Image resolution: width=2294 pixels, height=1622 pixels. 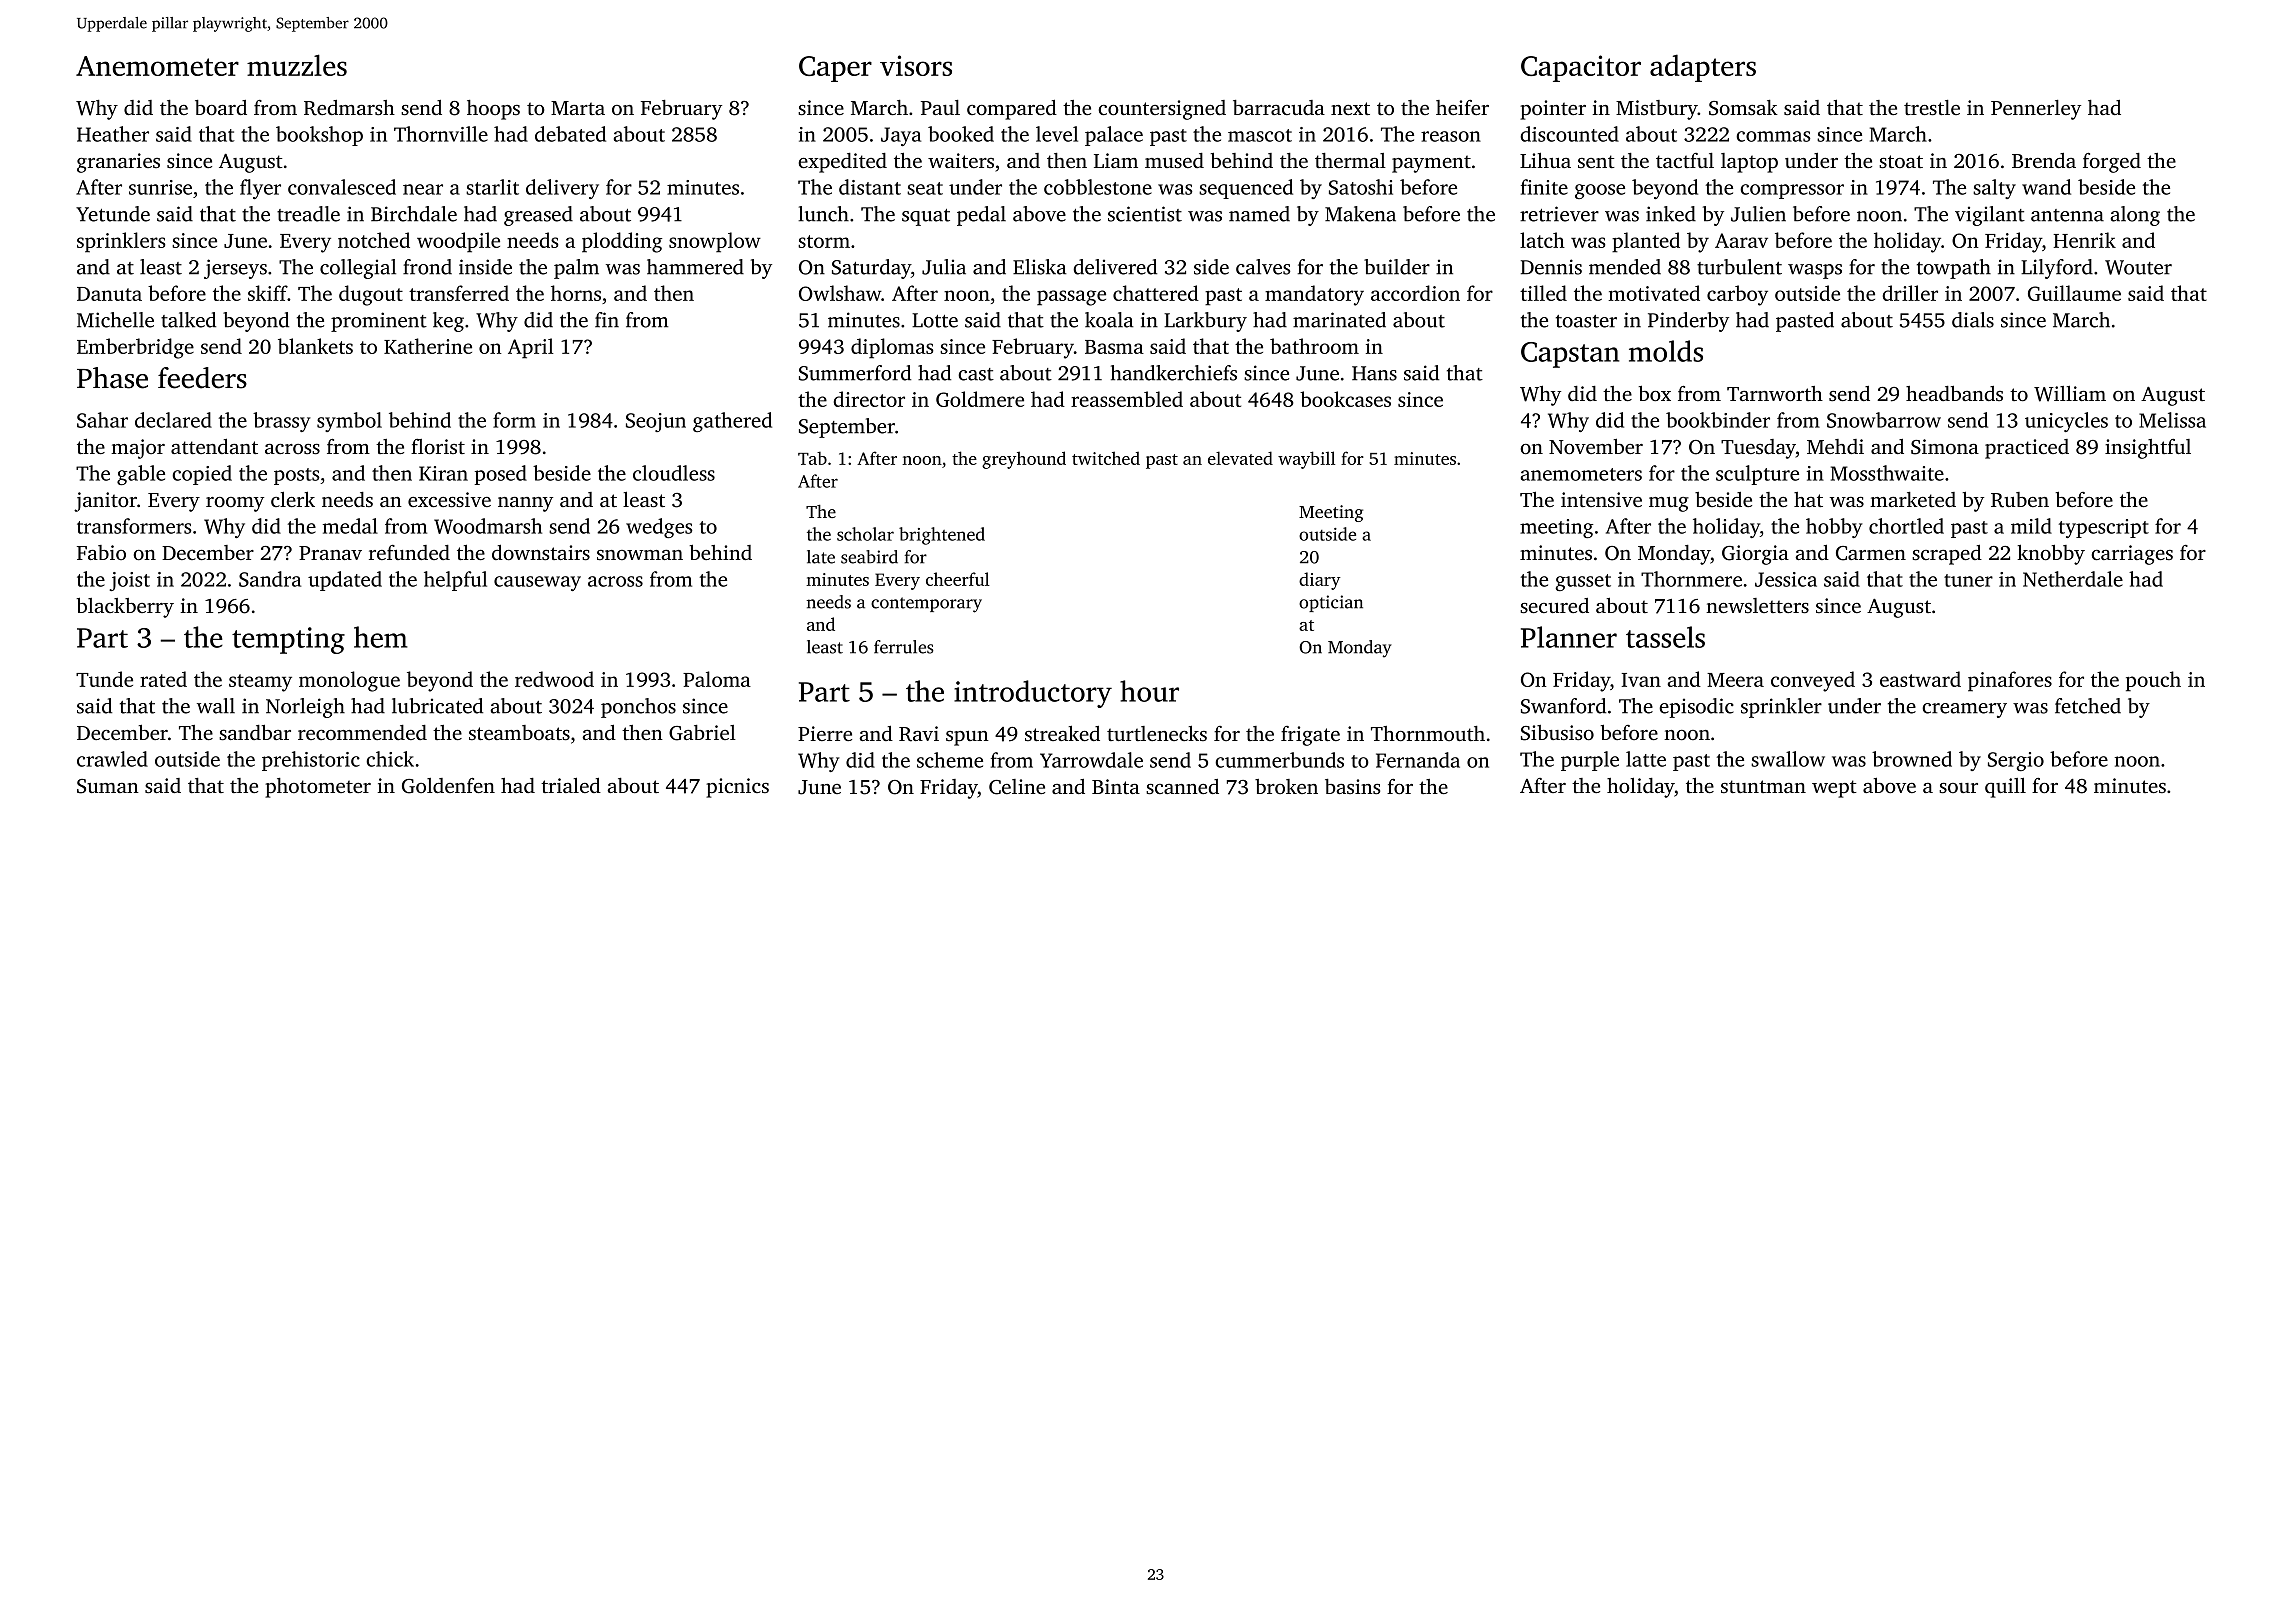 What do you see at coordinates (1703, 68) in the screenshot?
I see `adapters` at bounding box center [1703, 68].
